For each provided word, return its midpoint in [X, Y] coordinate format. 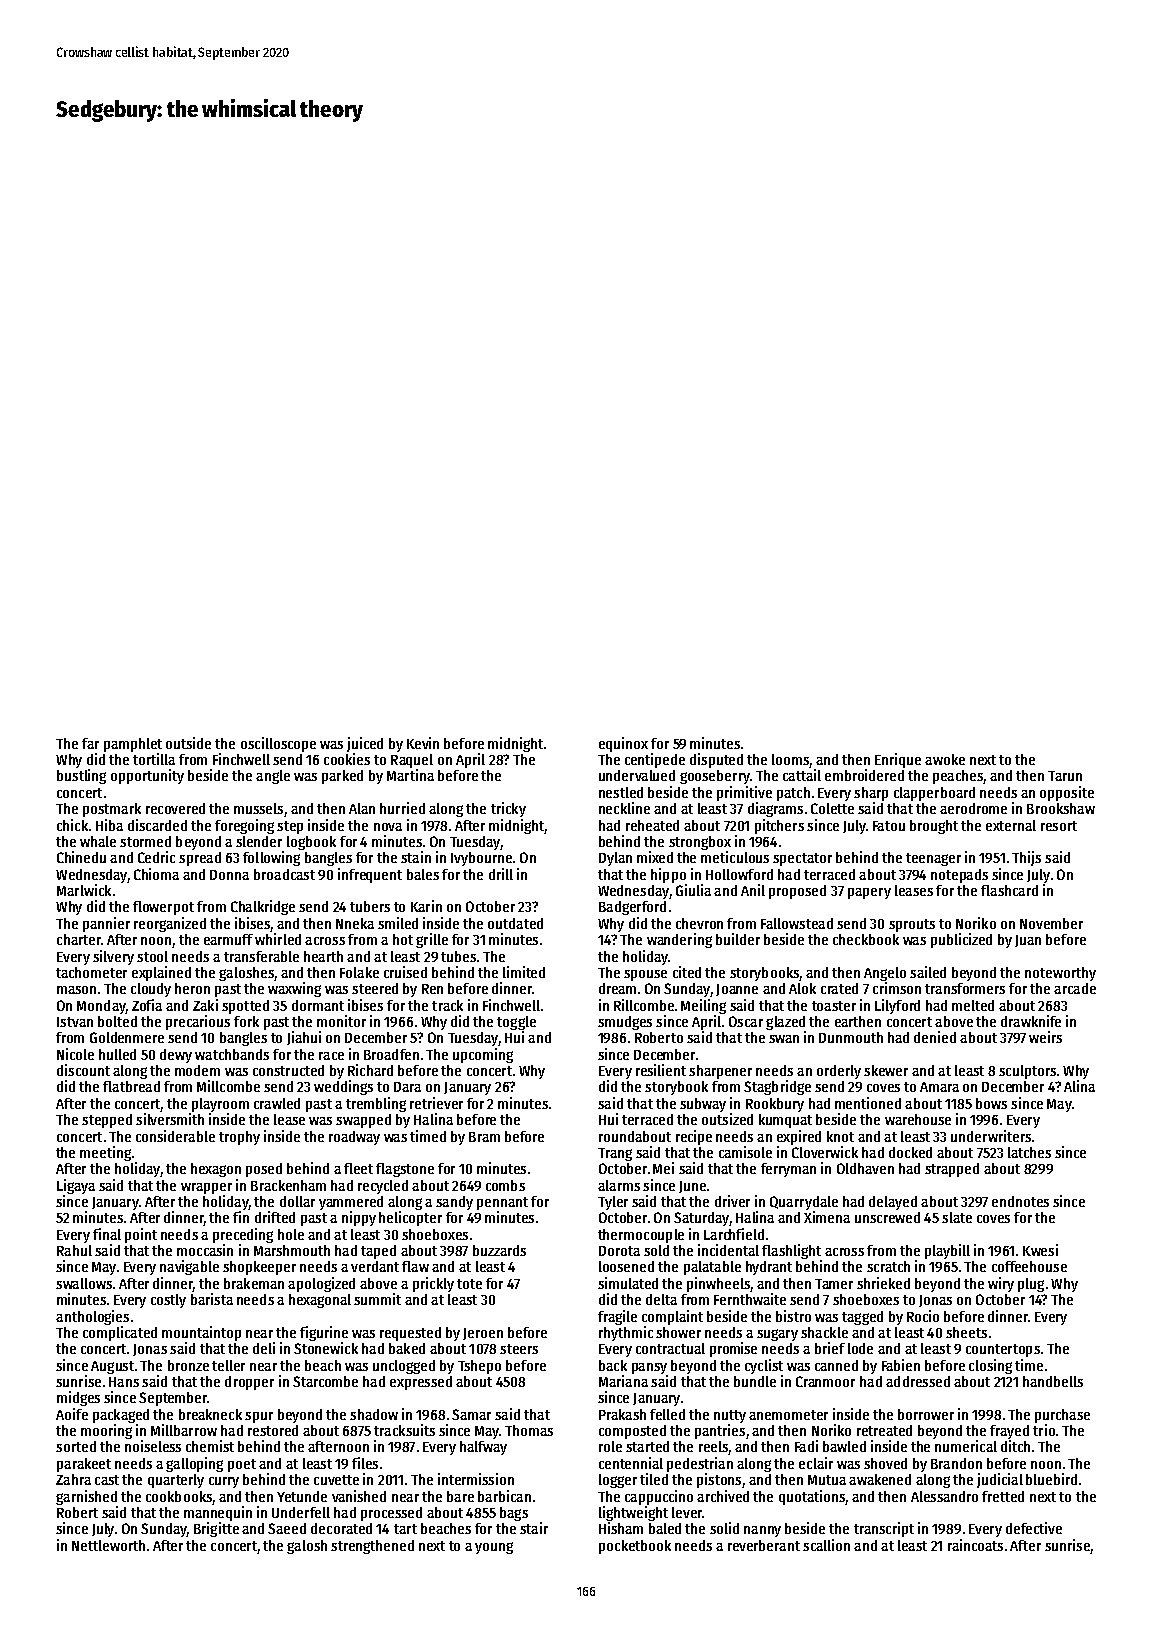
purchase [1062, 1416]
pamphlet [133, 745]
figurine [324, 1333]
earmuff [228, 939]
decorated [341, 1528]
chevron [699, 923]
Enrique [898, 760]
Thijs [1026, 858]
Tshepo [479, 1367]
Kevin [423, 743]
